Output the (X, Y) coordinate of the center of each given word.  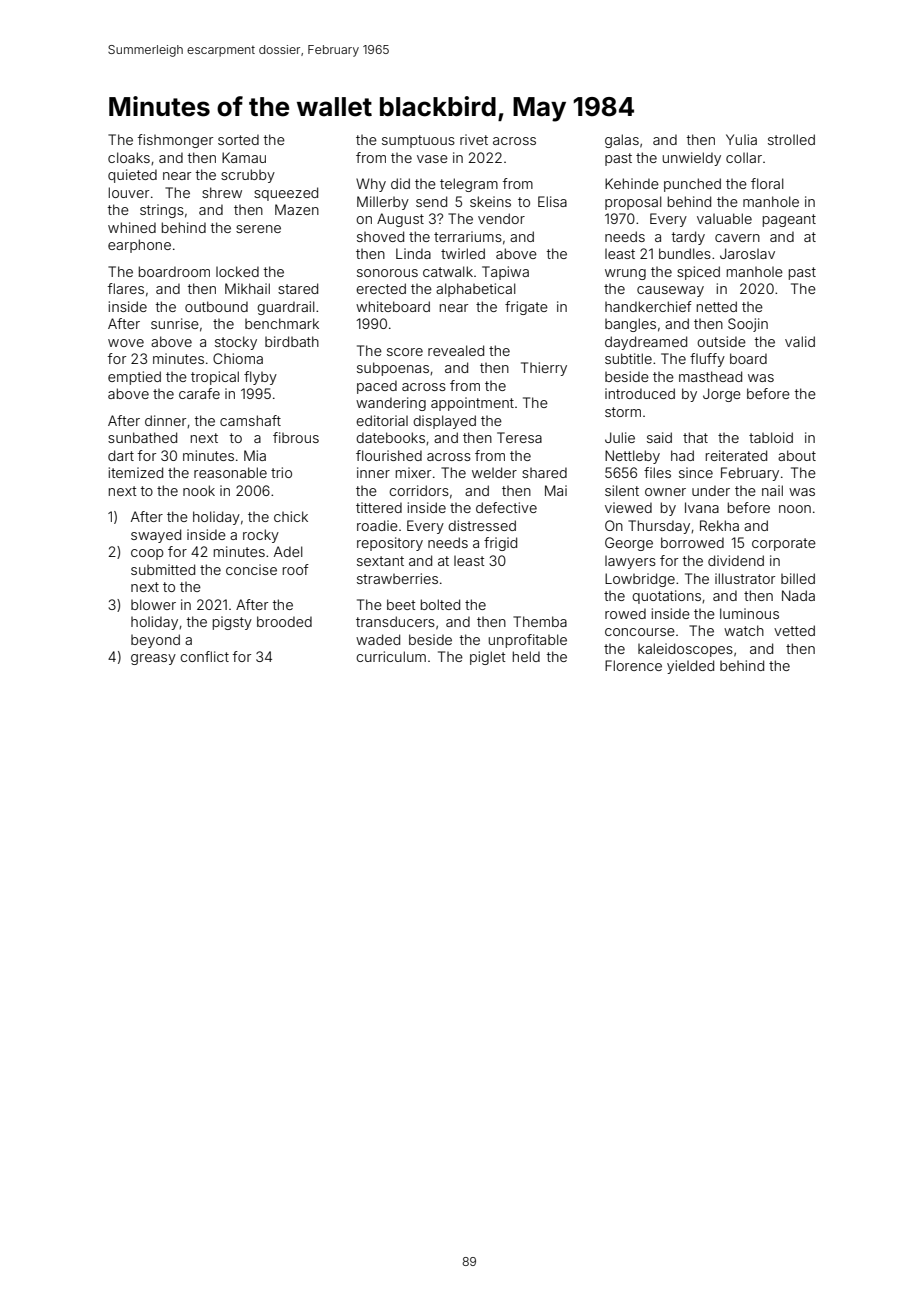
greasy (153, 659)
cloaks (129, 157)
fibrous (296, 437)
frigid (500, 544)
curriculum (391, 656)
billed (798, 578)
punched (692, 185)
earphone (139, 246)
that (695, 437)
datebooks (390, 437)
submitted (163, 569)
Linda (413, 253)
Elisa (552, 201)
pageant (789, 220)
